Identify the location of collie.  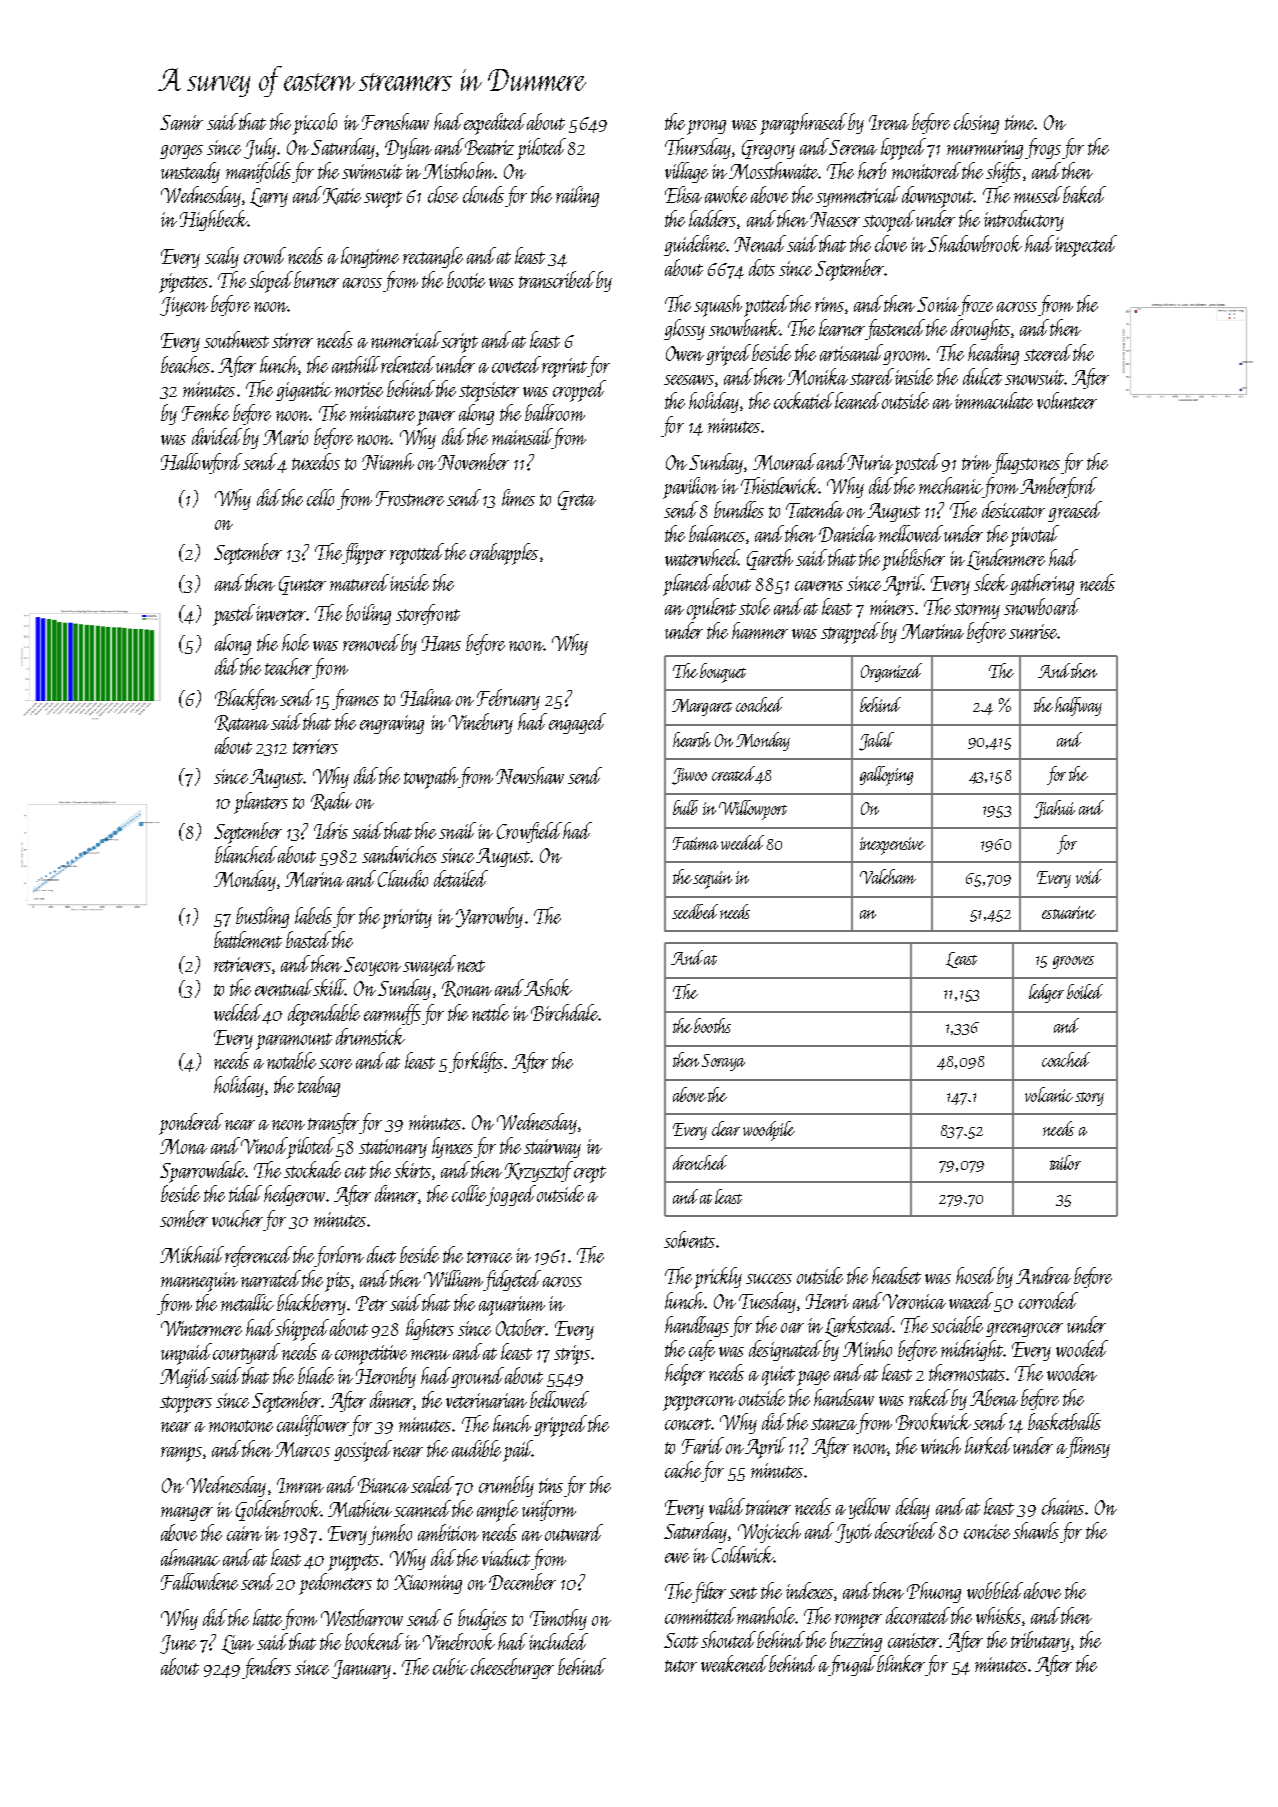
(469, 1193).
